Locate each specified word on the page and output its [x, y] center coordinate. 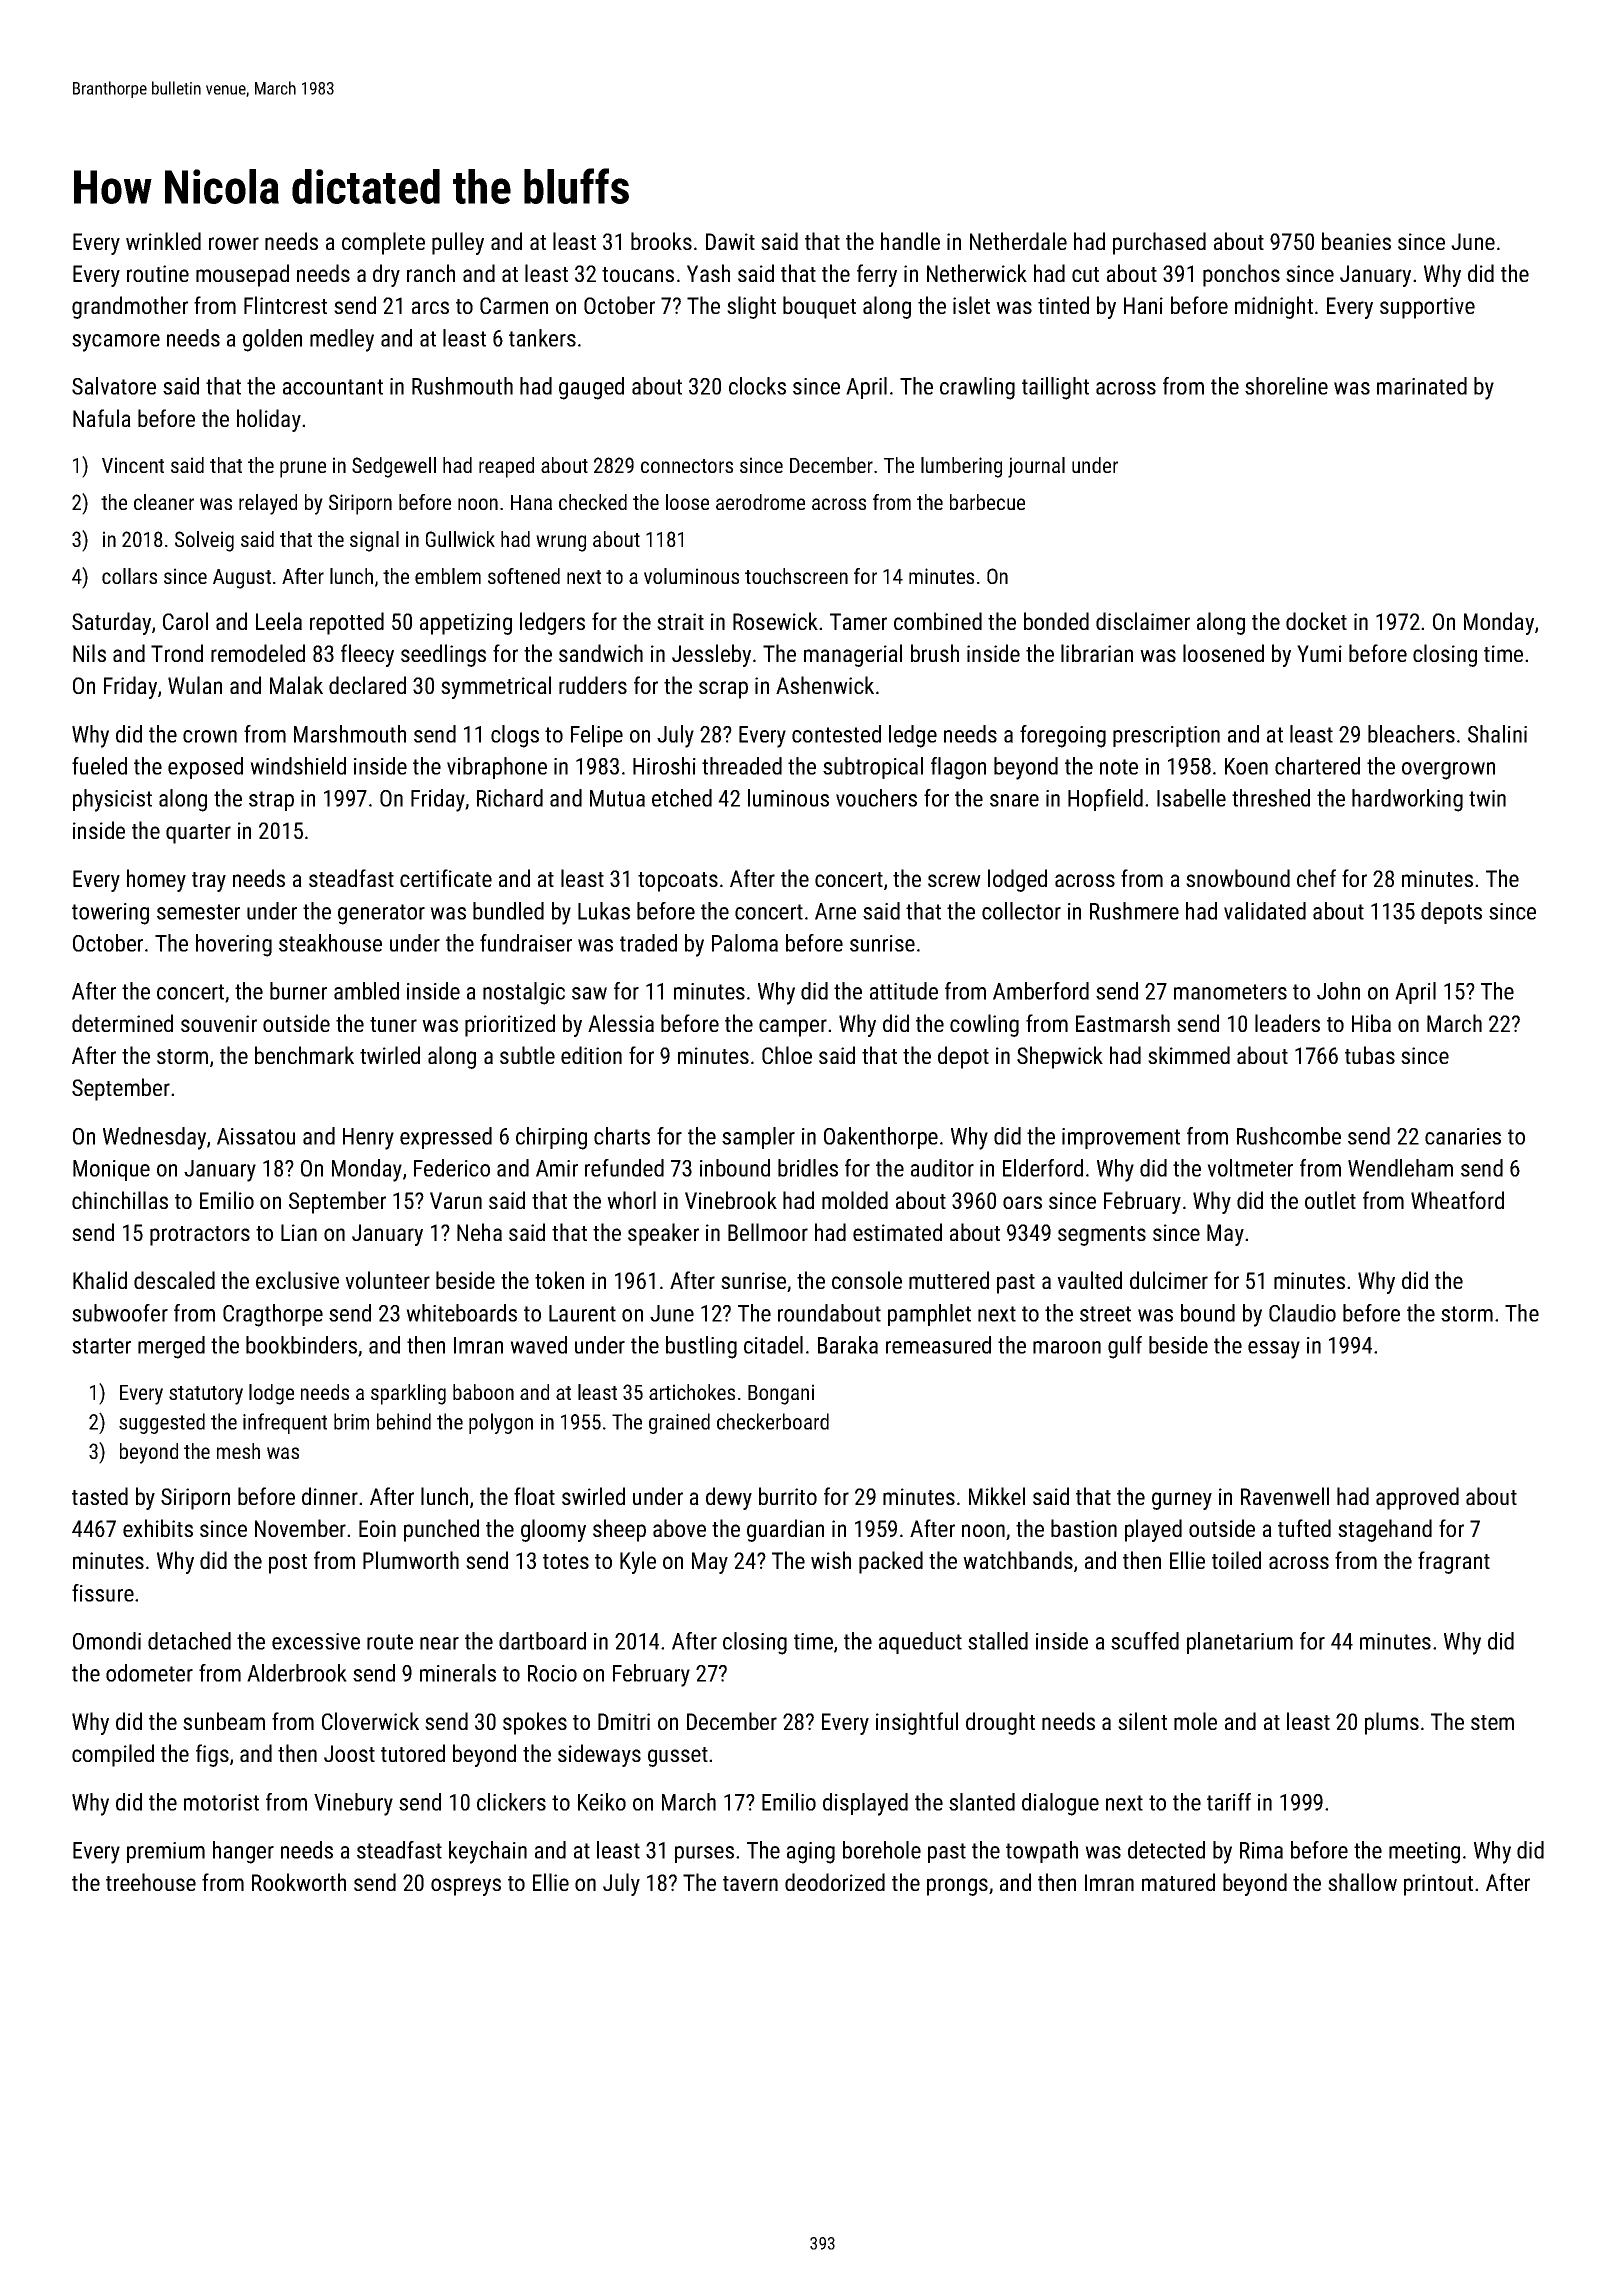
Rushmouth [462, 386]
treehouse [151, 1882]
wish [831, 1560]
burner [298, 991]
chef [1316, 878]
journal [1036, 467]
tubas [1370, 1055]
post [288, 1564]
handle [910, 241]
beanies [1356, 241]
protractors [200, 1236]
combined [938, 621]
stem [1492, 1722]
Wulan [195, 685]
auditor [942, 1168]
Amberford [1041, 991]
